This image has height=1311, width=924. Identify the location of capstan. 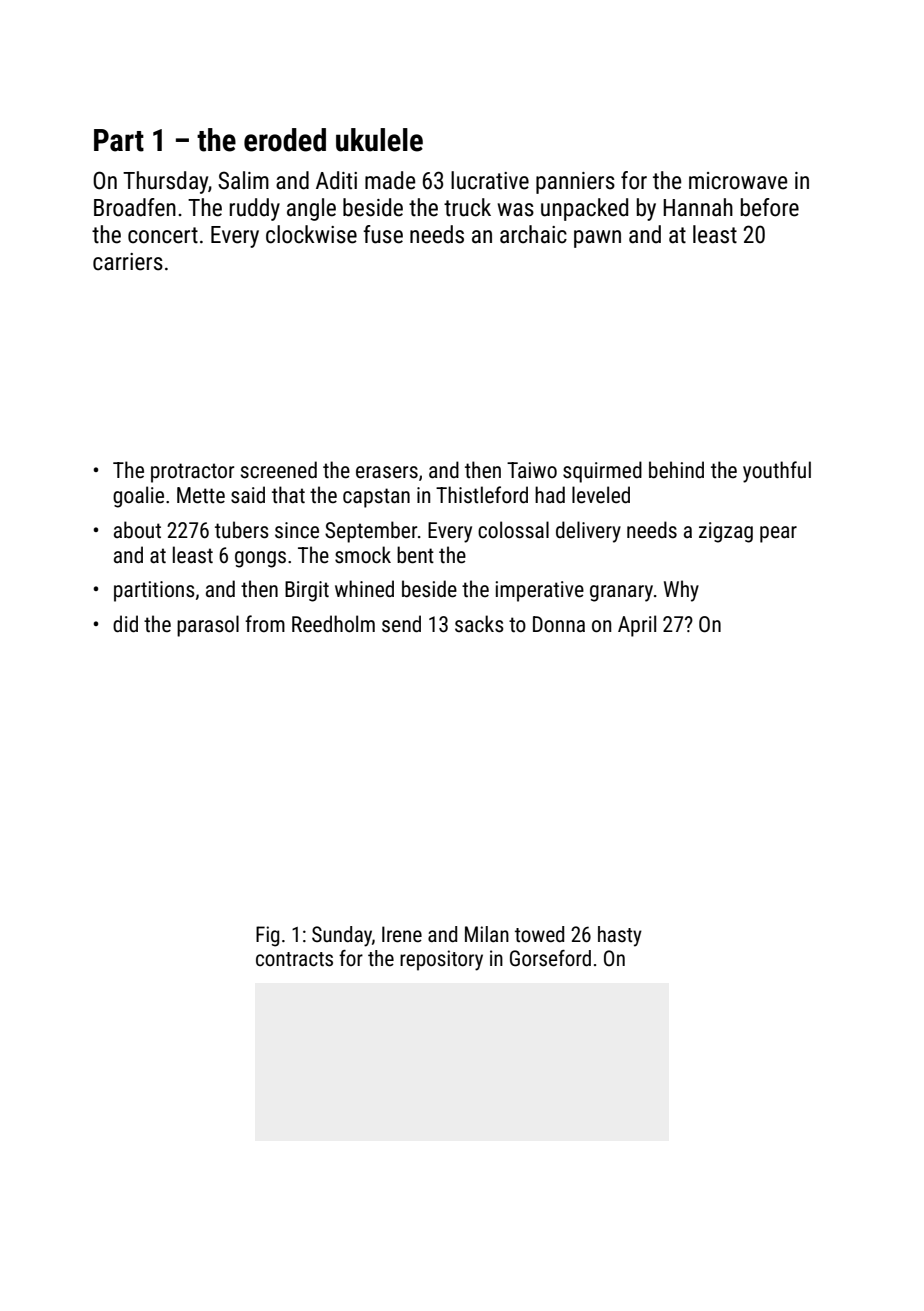
(376, 498).
